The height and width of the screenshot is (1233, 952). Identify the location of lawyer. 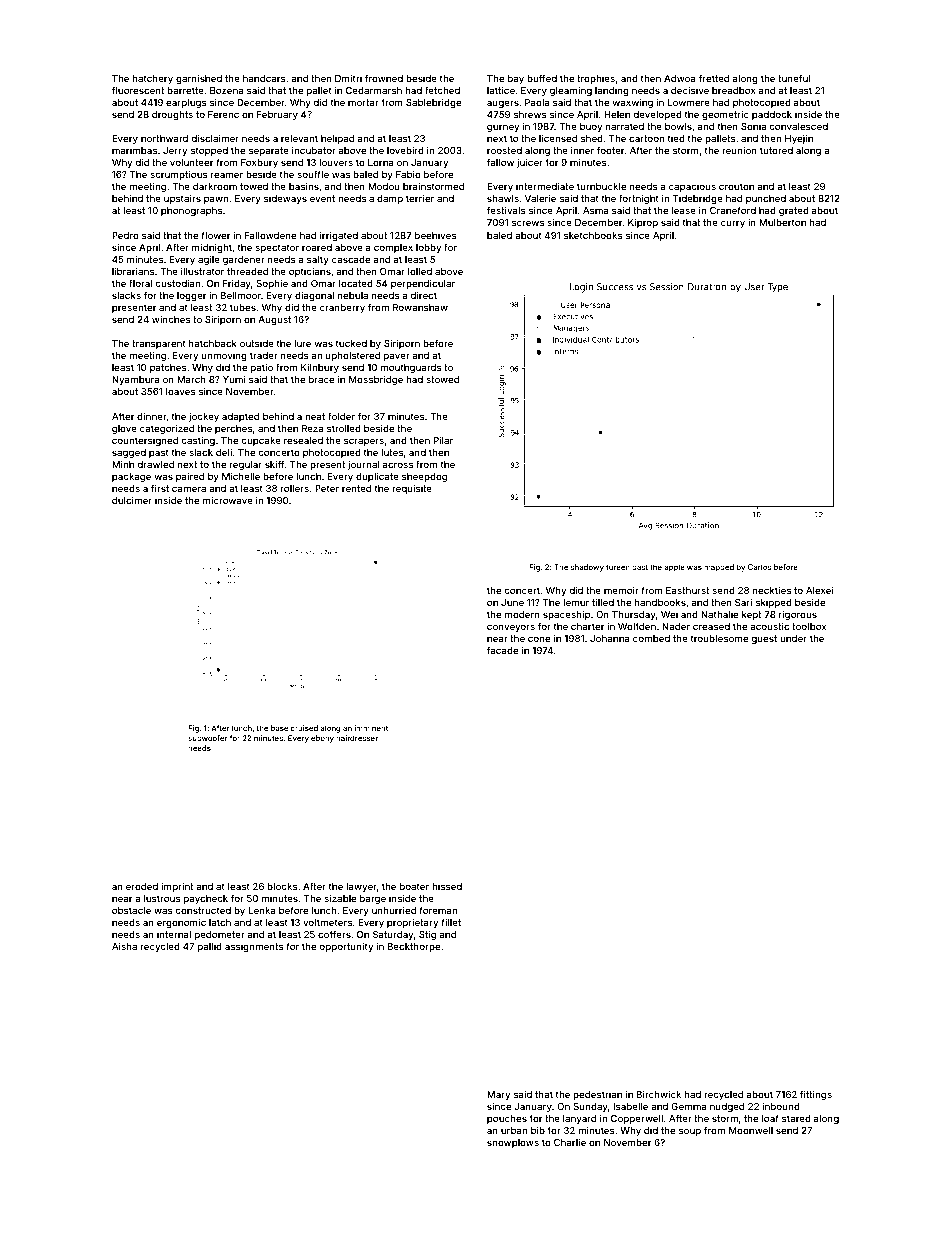
(361, 887).
